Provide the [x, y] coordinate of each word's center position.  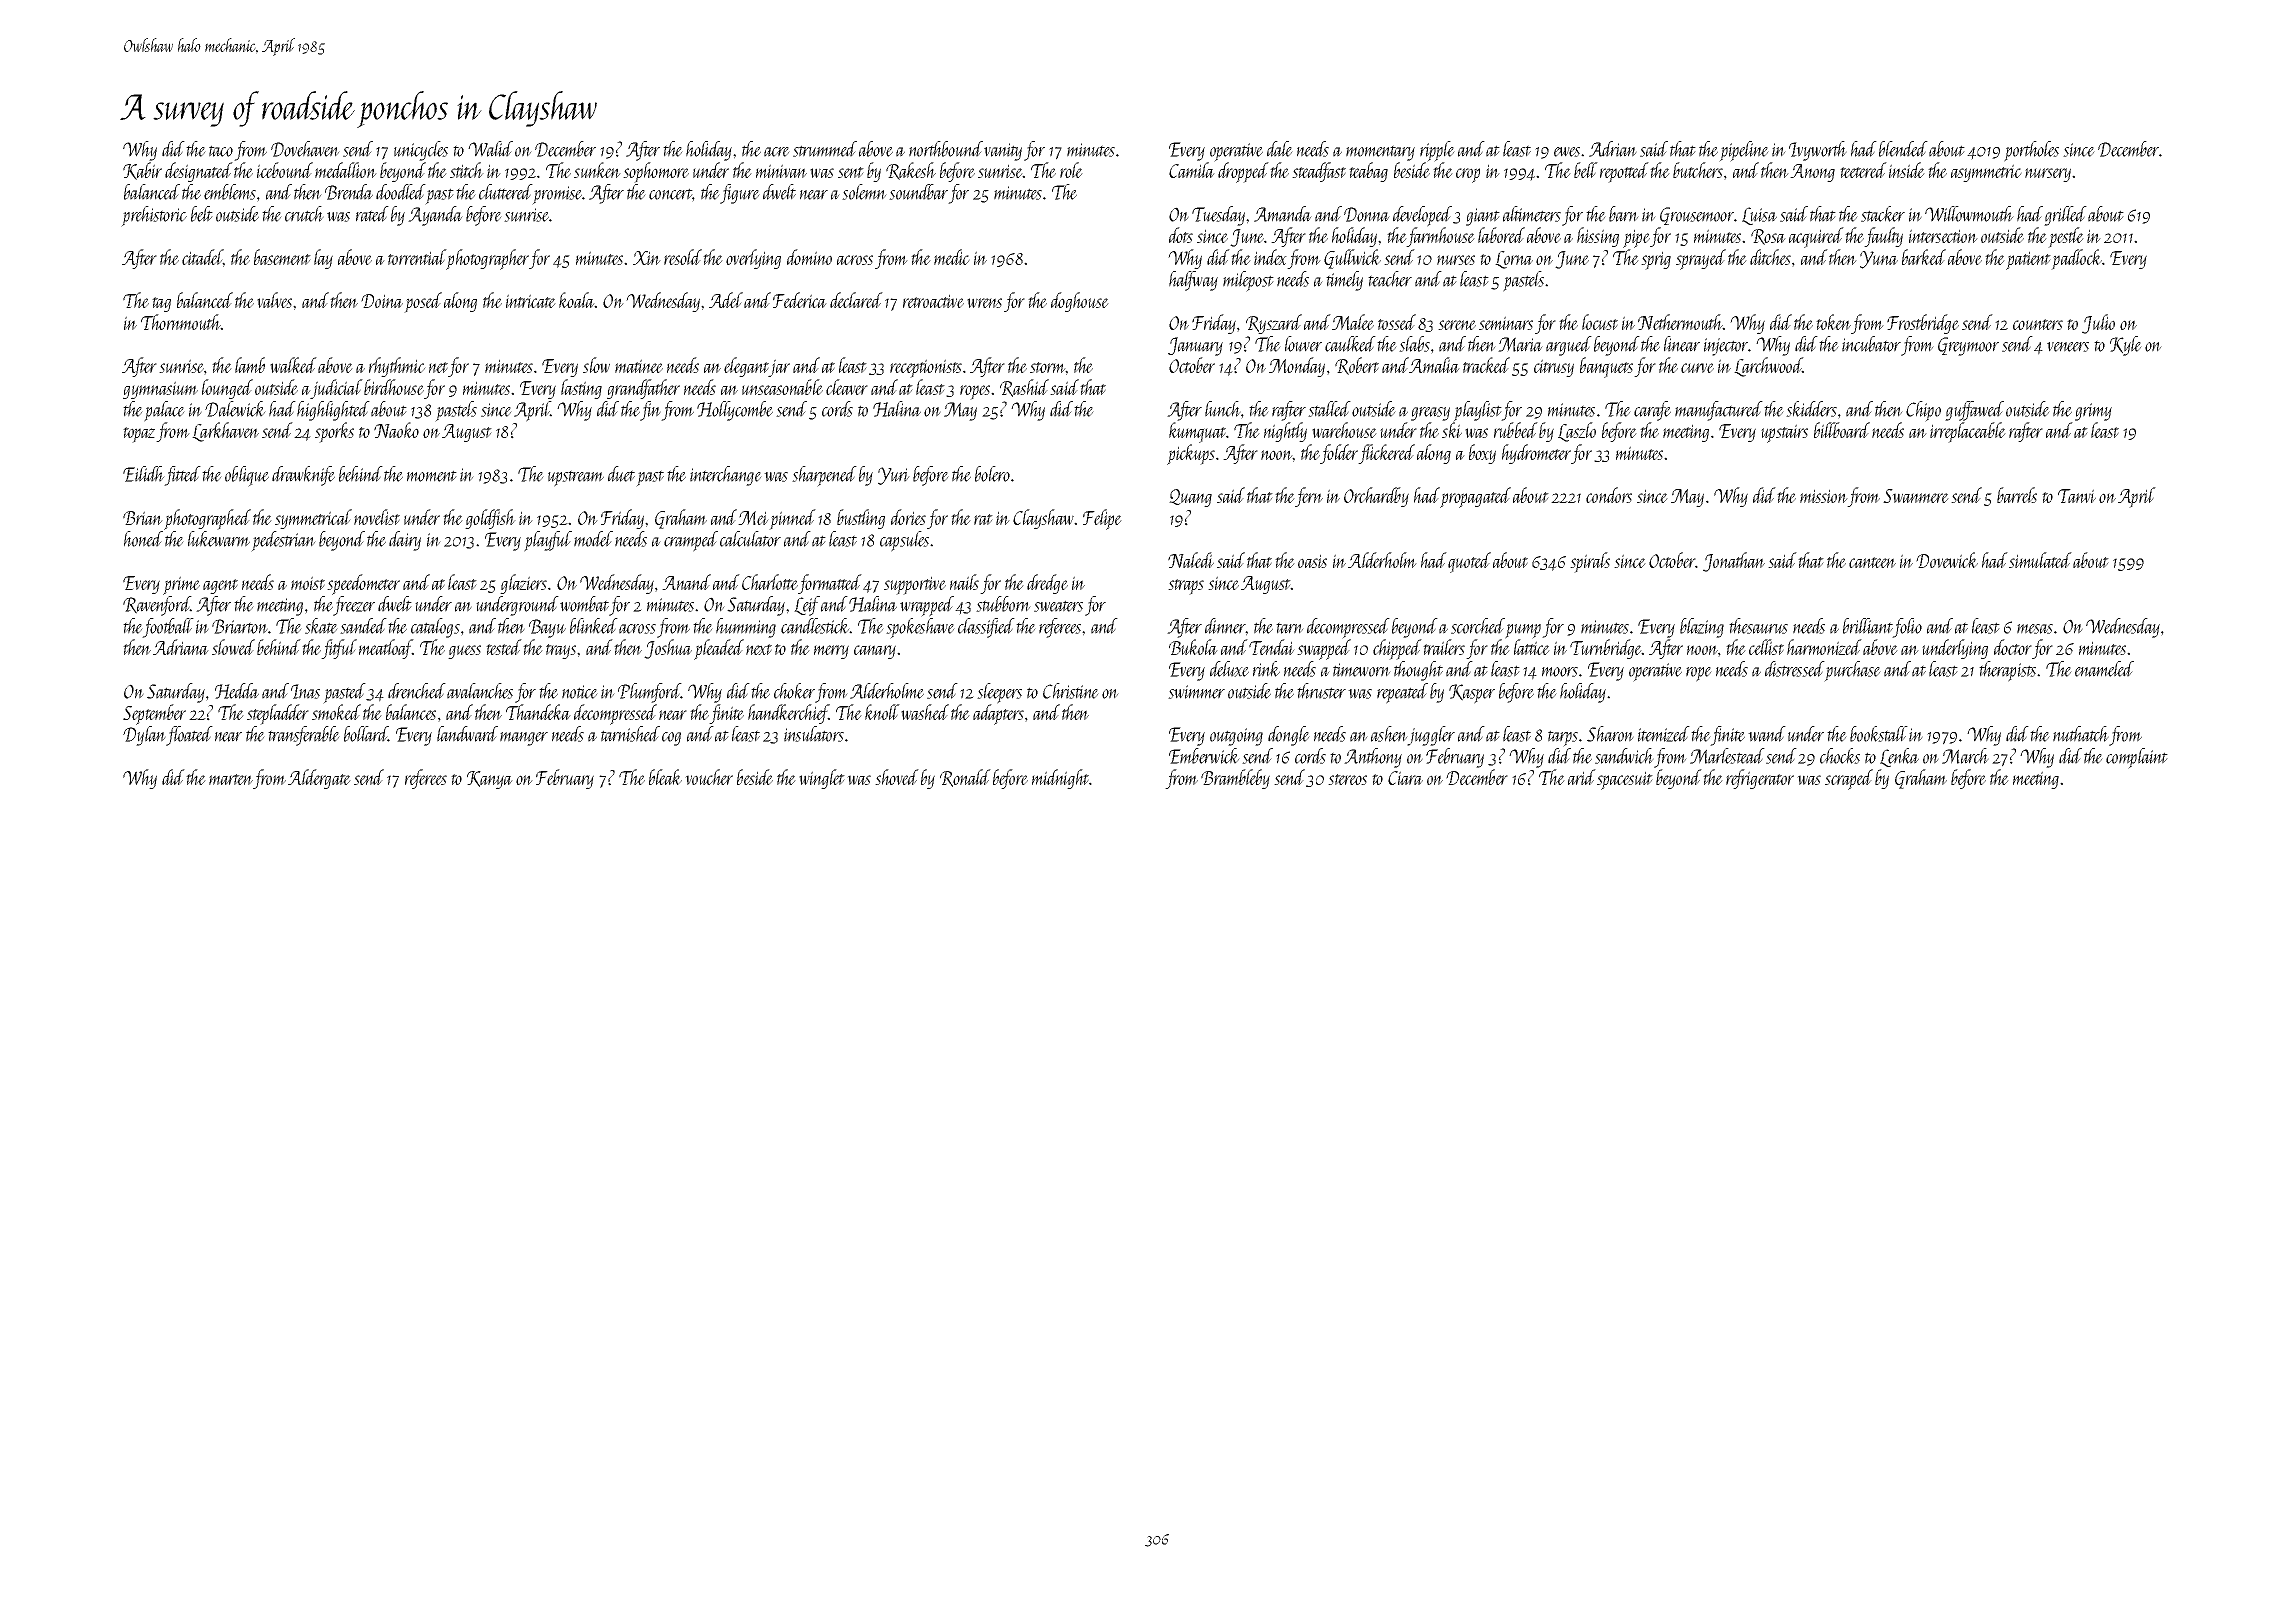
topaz [139, 435]
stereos [1347, 779]
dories [908, 517]
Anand [686, 582]
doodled [401, 192]
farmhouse [1441, 237]
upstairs [1784, 433]
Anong [1812, 173]
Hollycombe [735, 411]
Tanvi [2077, 496]
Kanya [490, 780]
